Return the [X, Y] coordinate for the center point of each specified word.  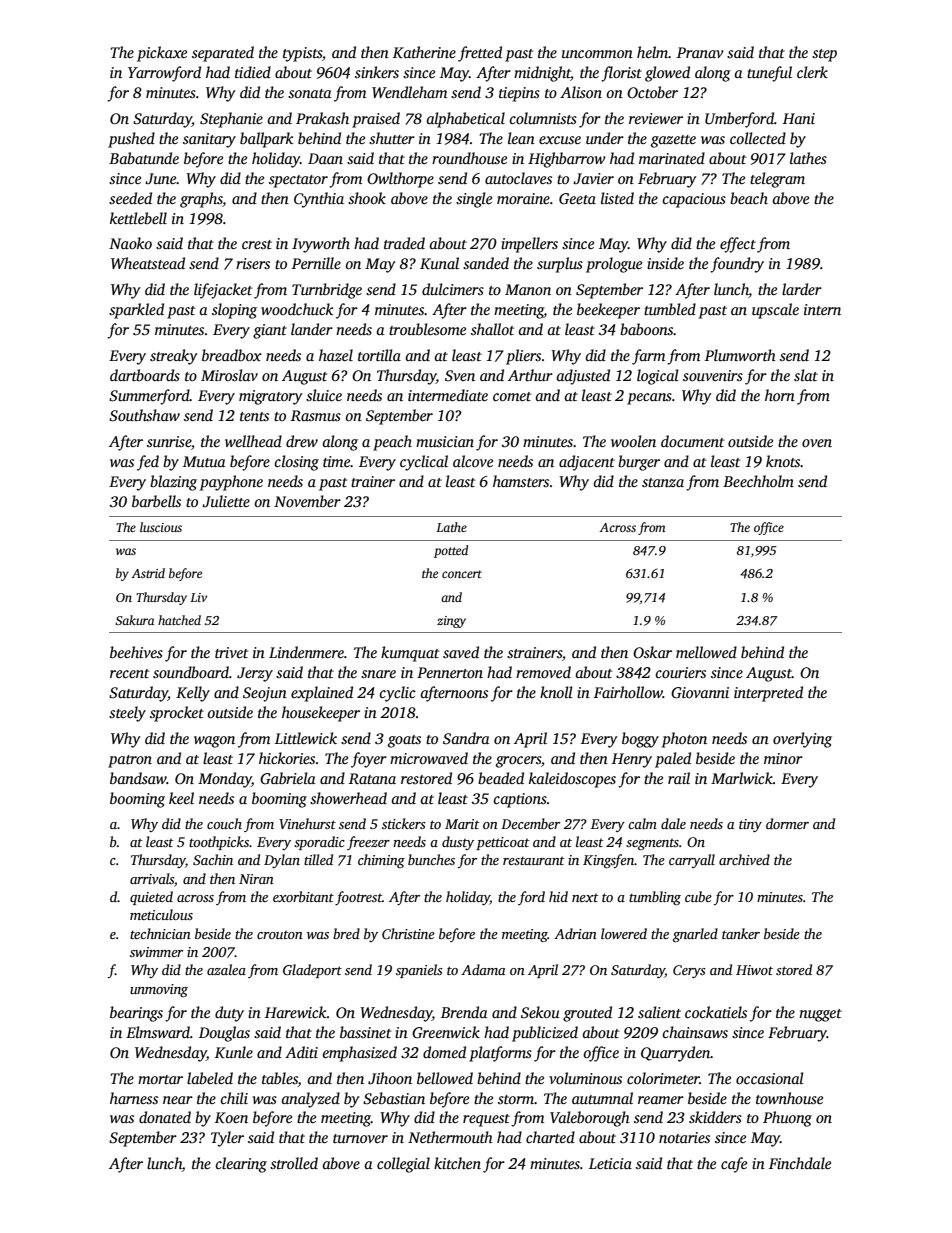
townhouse [789, 1098]
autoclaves [518, 178]
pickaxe [162, 54]
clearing [241, 1165]
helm [653, 52]
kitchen [457, 1163]
